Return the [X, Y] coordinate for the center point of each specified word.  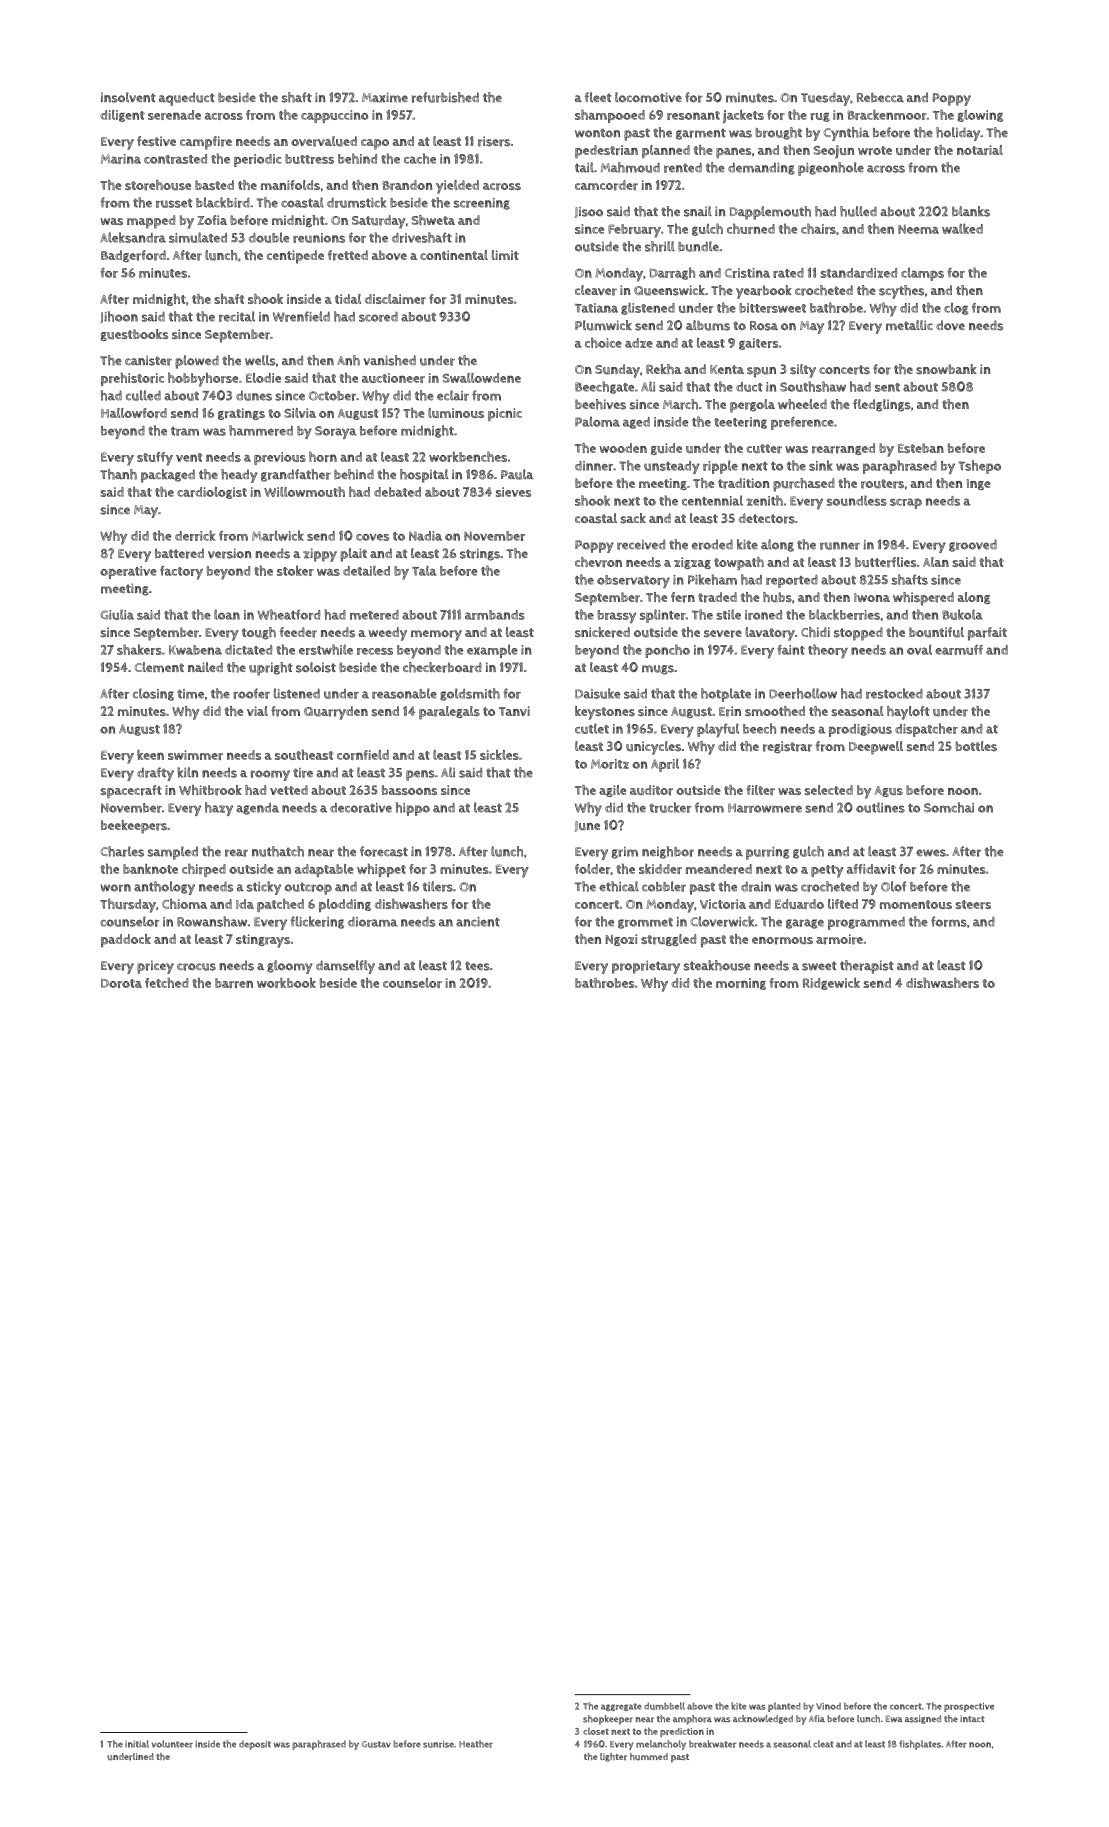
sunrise [438, 1744]
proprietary [646, 967]
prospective [969, 1707]
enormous [782, 941]
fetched [167, 982]
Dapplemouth [770, 213]
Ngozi [621, 940]
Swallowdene [481, 378]
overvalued [324, 141]
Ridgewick [831, 984]
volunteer [172, 1744]
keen [150, 755]
